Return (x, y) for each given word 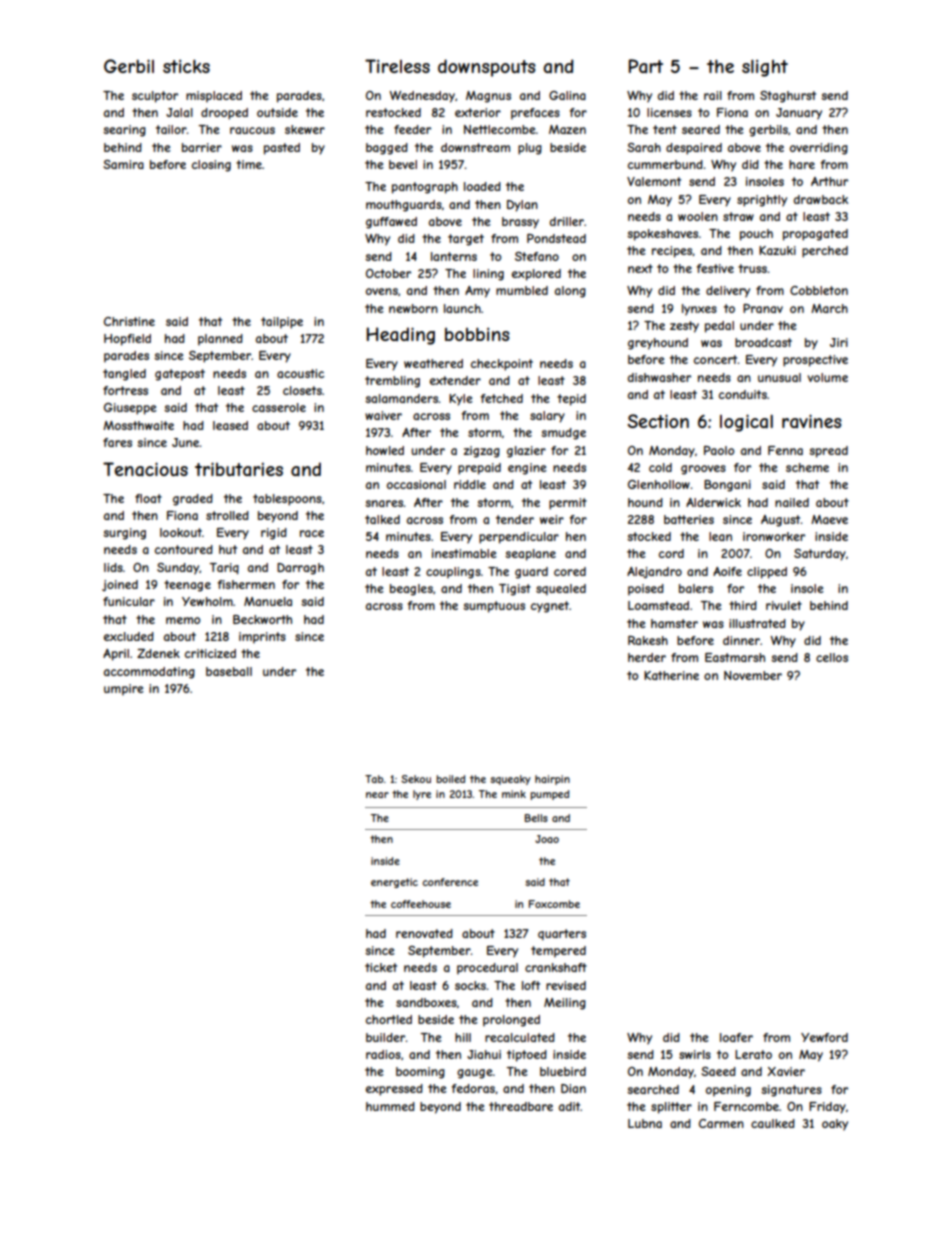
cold (660, 467)
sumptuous (494, 607)
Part (645, 66)
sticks (186, 66)
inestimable (464, 553)
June (186, 442)
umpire (124, 690)
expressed (394, 1090)
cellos (832, 657)
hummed (390, 1106)
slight (765, 68)
